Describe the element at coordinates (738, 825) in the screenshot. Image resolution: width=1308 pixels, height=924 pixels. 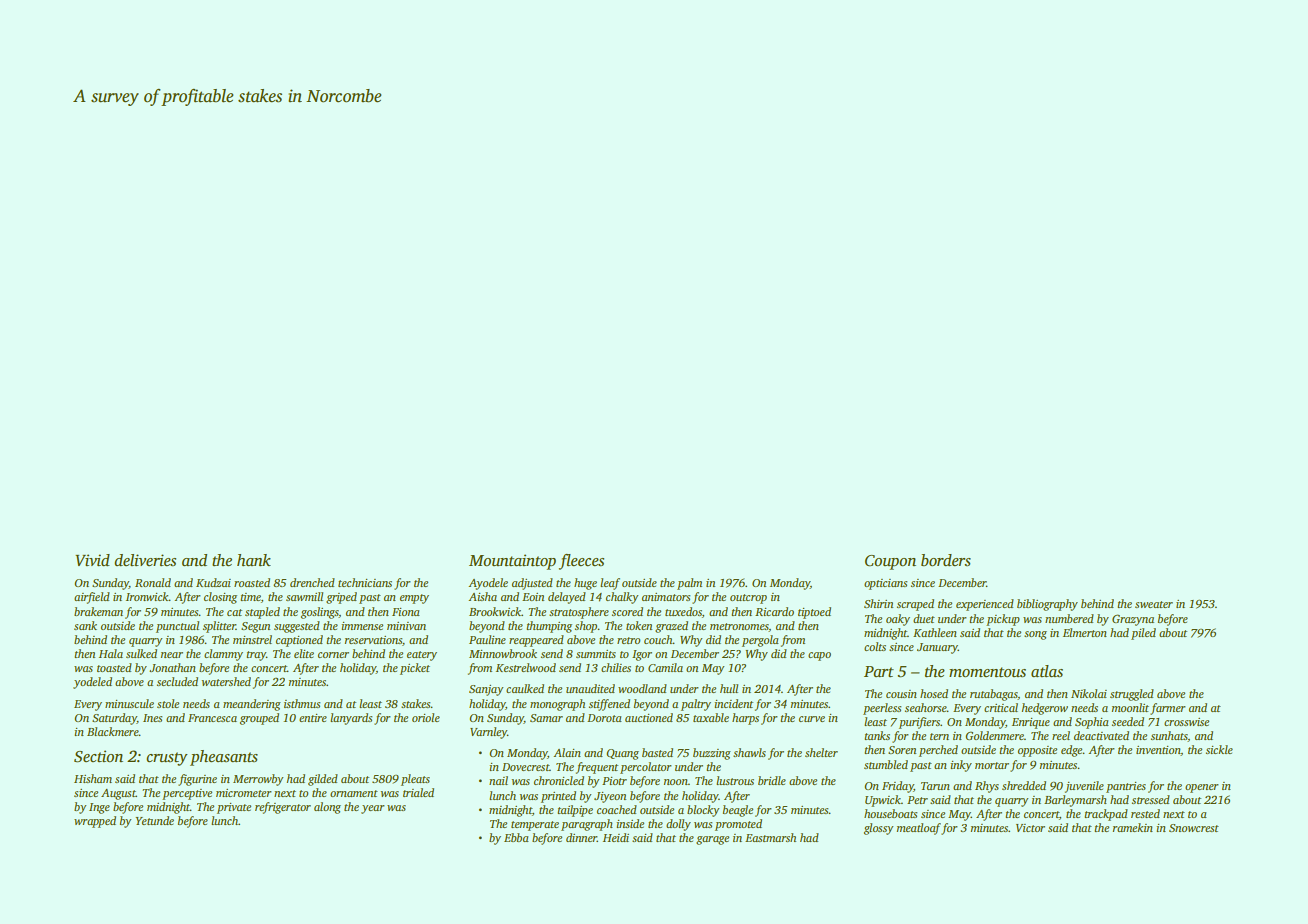
I see `promoted` at that location.
